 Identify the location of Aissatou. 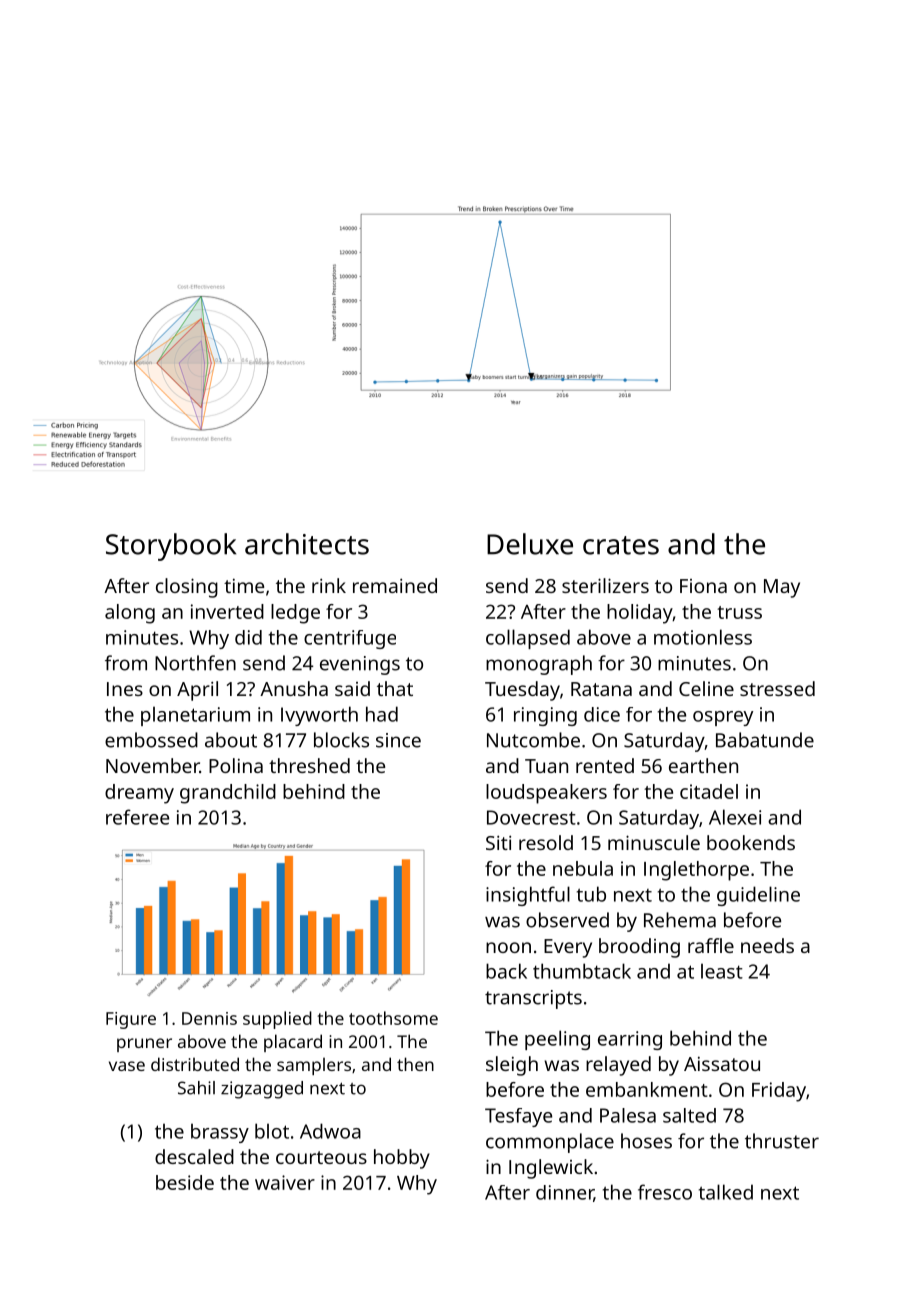
(722, 1063).
